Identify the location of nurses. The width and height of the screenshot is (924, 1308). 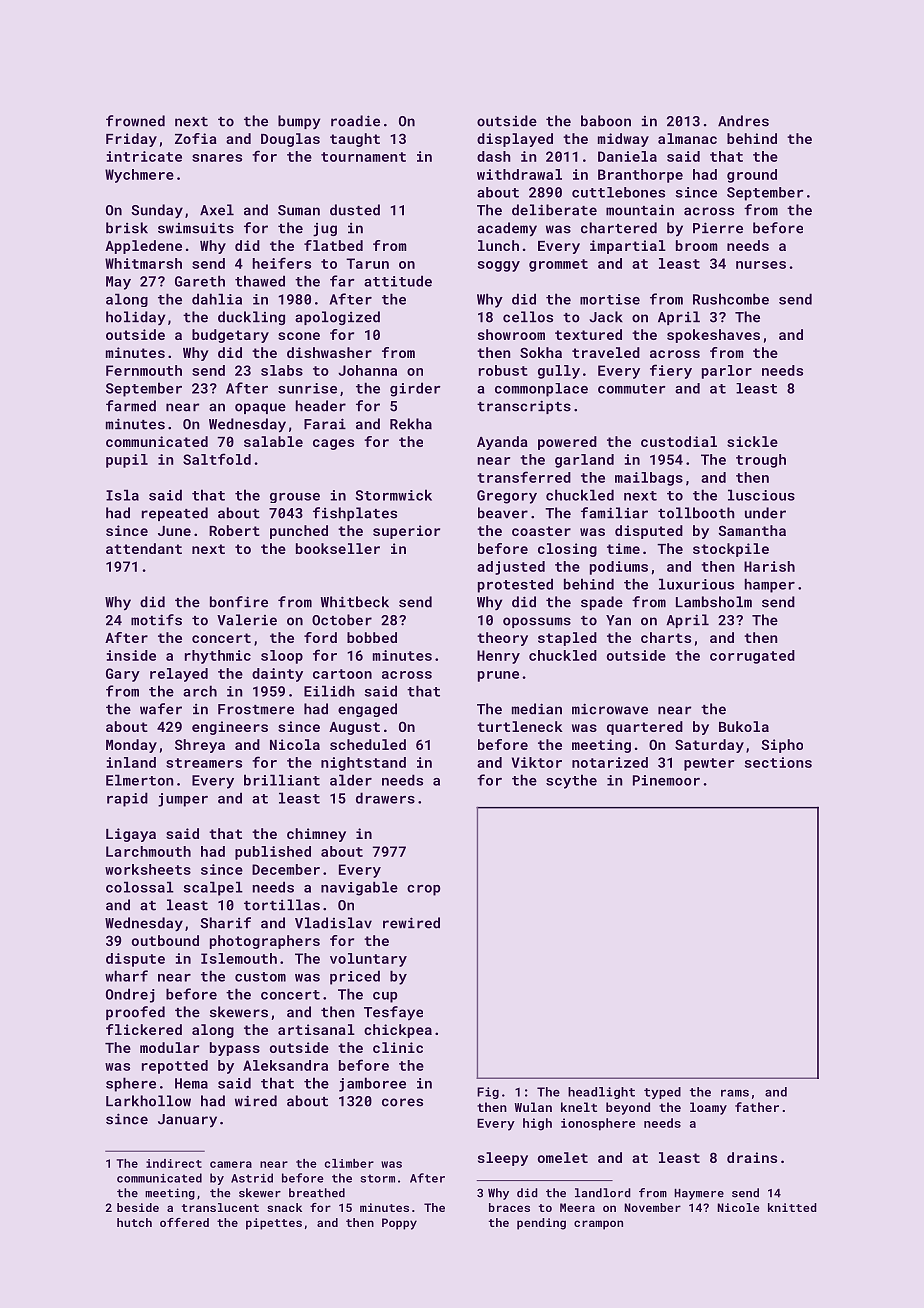
(761, 265).
